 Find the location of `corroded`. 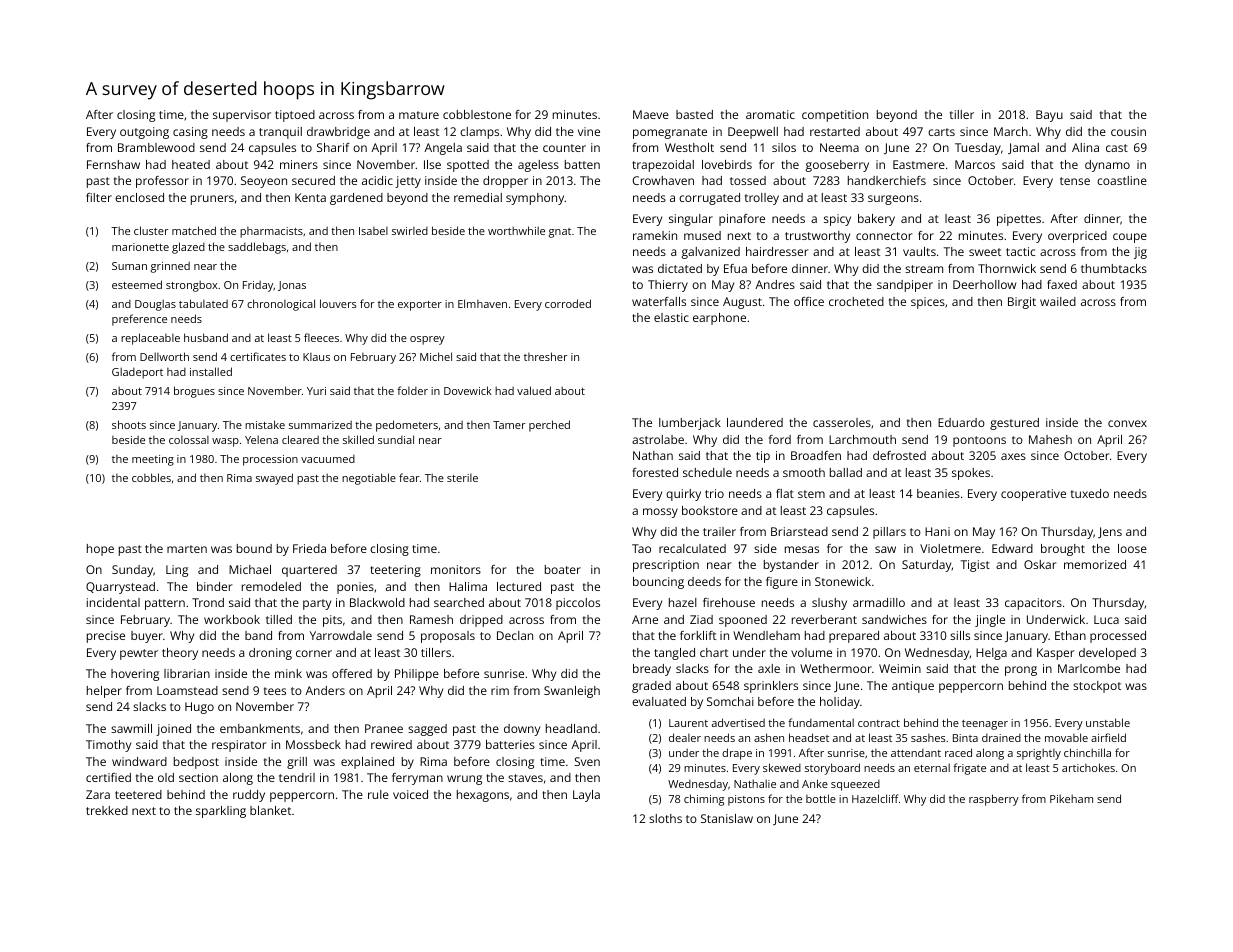

corroded is located at coordinates (568, 303).
